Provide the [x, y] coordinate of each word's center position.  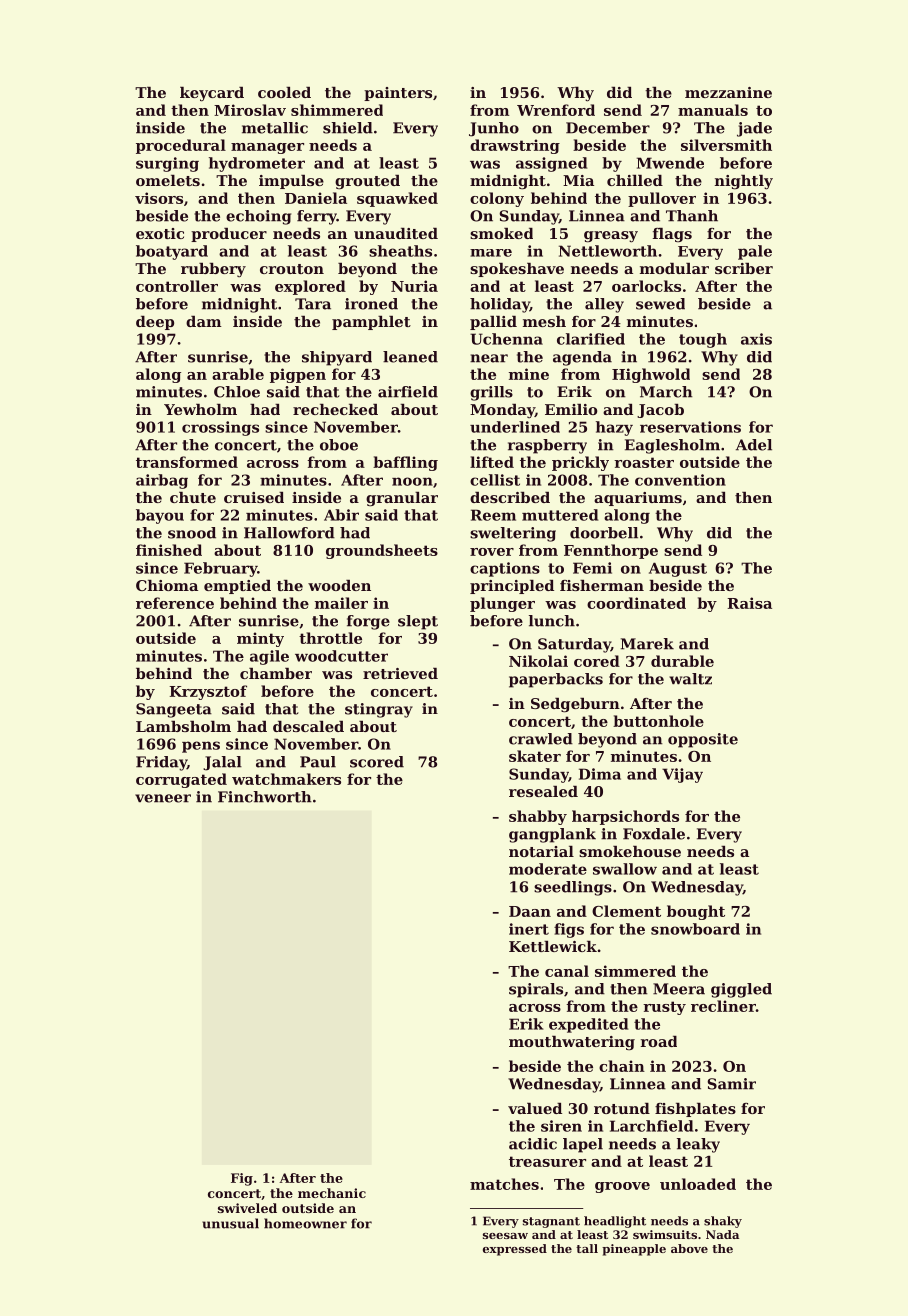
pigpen [298, 375]
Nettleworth [608, 251]
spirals [536, 990]
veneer [163, 798]
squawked [397, 199]
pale [755, 252]
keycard [212, 94]
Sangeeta [174, 710]
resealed [543, 791]
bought [696, 912]
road [659, 1041]
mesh [544, 321]
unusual [230, 1223]
